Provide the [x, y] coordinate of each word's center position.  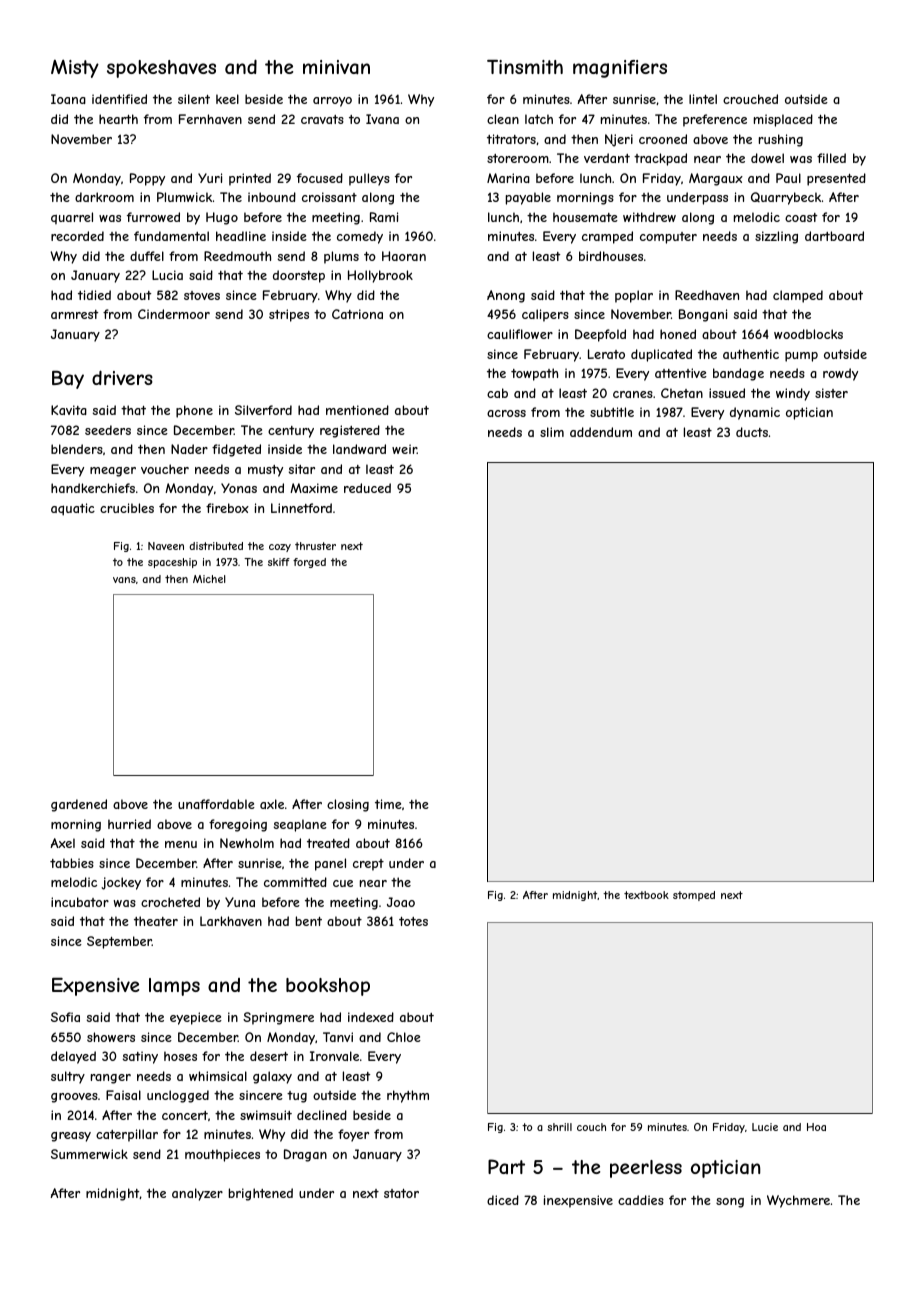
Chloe [404, 1037]
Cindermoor [174, 314]
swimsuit [266, 1115]
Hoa [816, 1127]
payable [528, 198]
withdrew [649, 217]
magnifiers [620, 69]
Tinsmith [525, 67]
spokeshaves [161, 69]
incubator [80, 902]
